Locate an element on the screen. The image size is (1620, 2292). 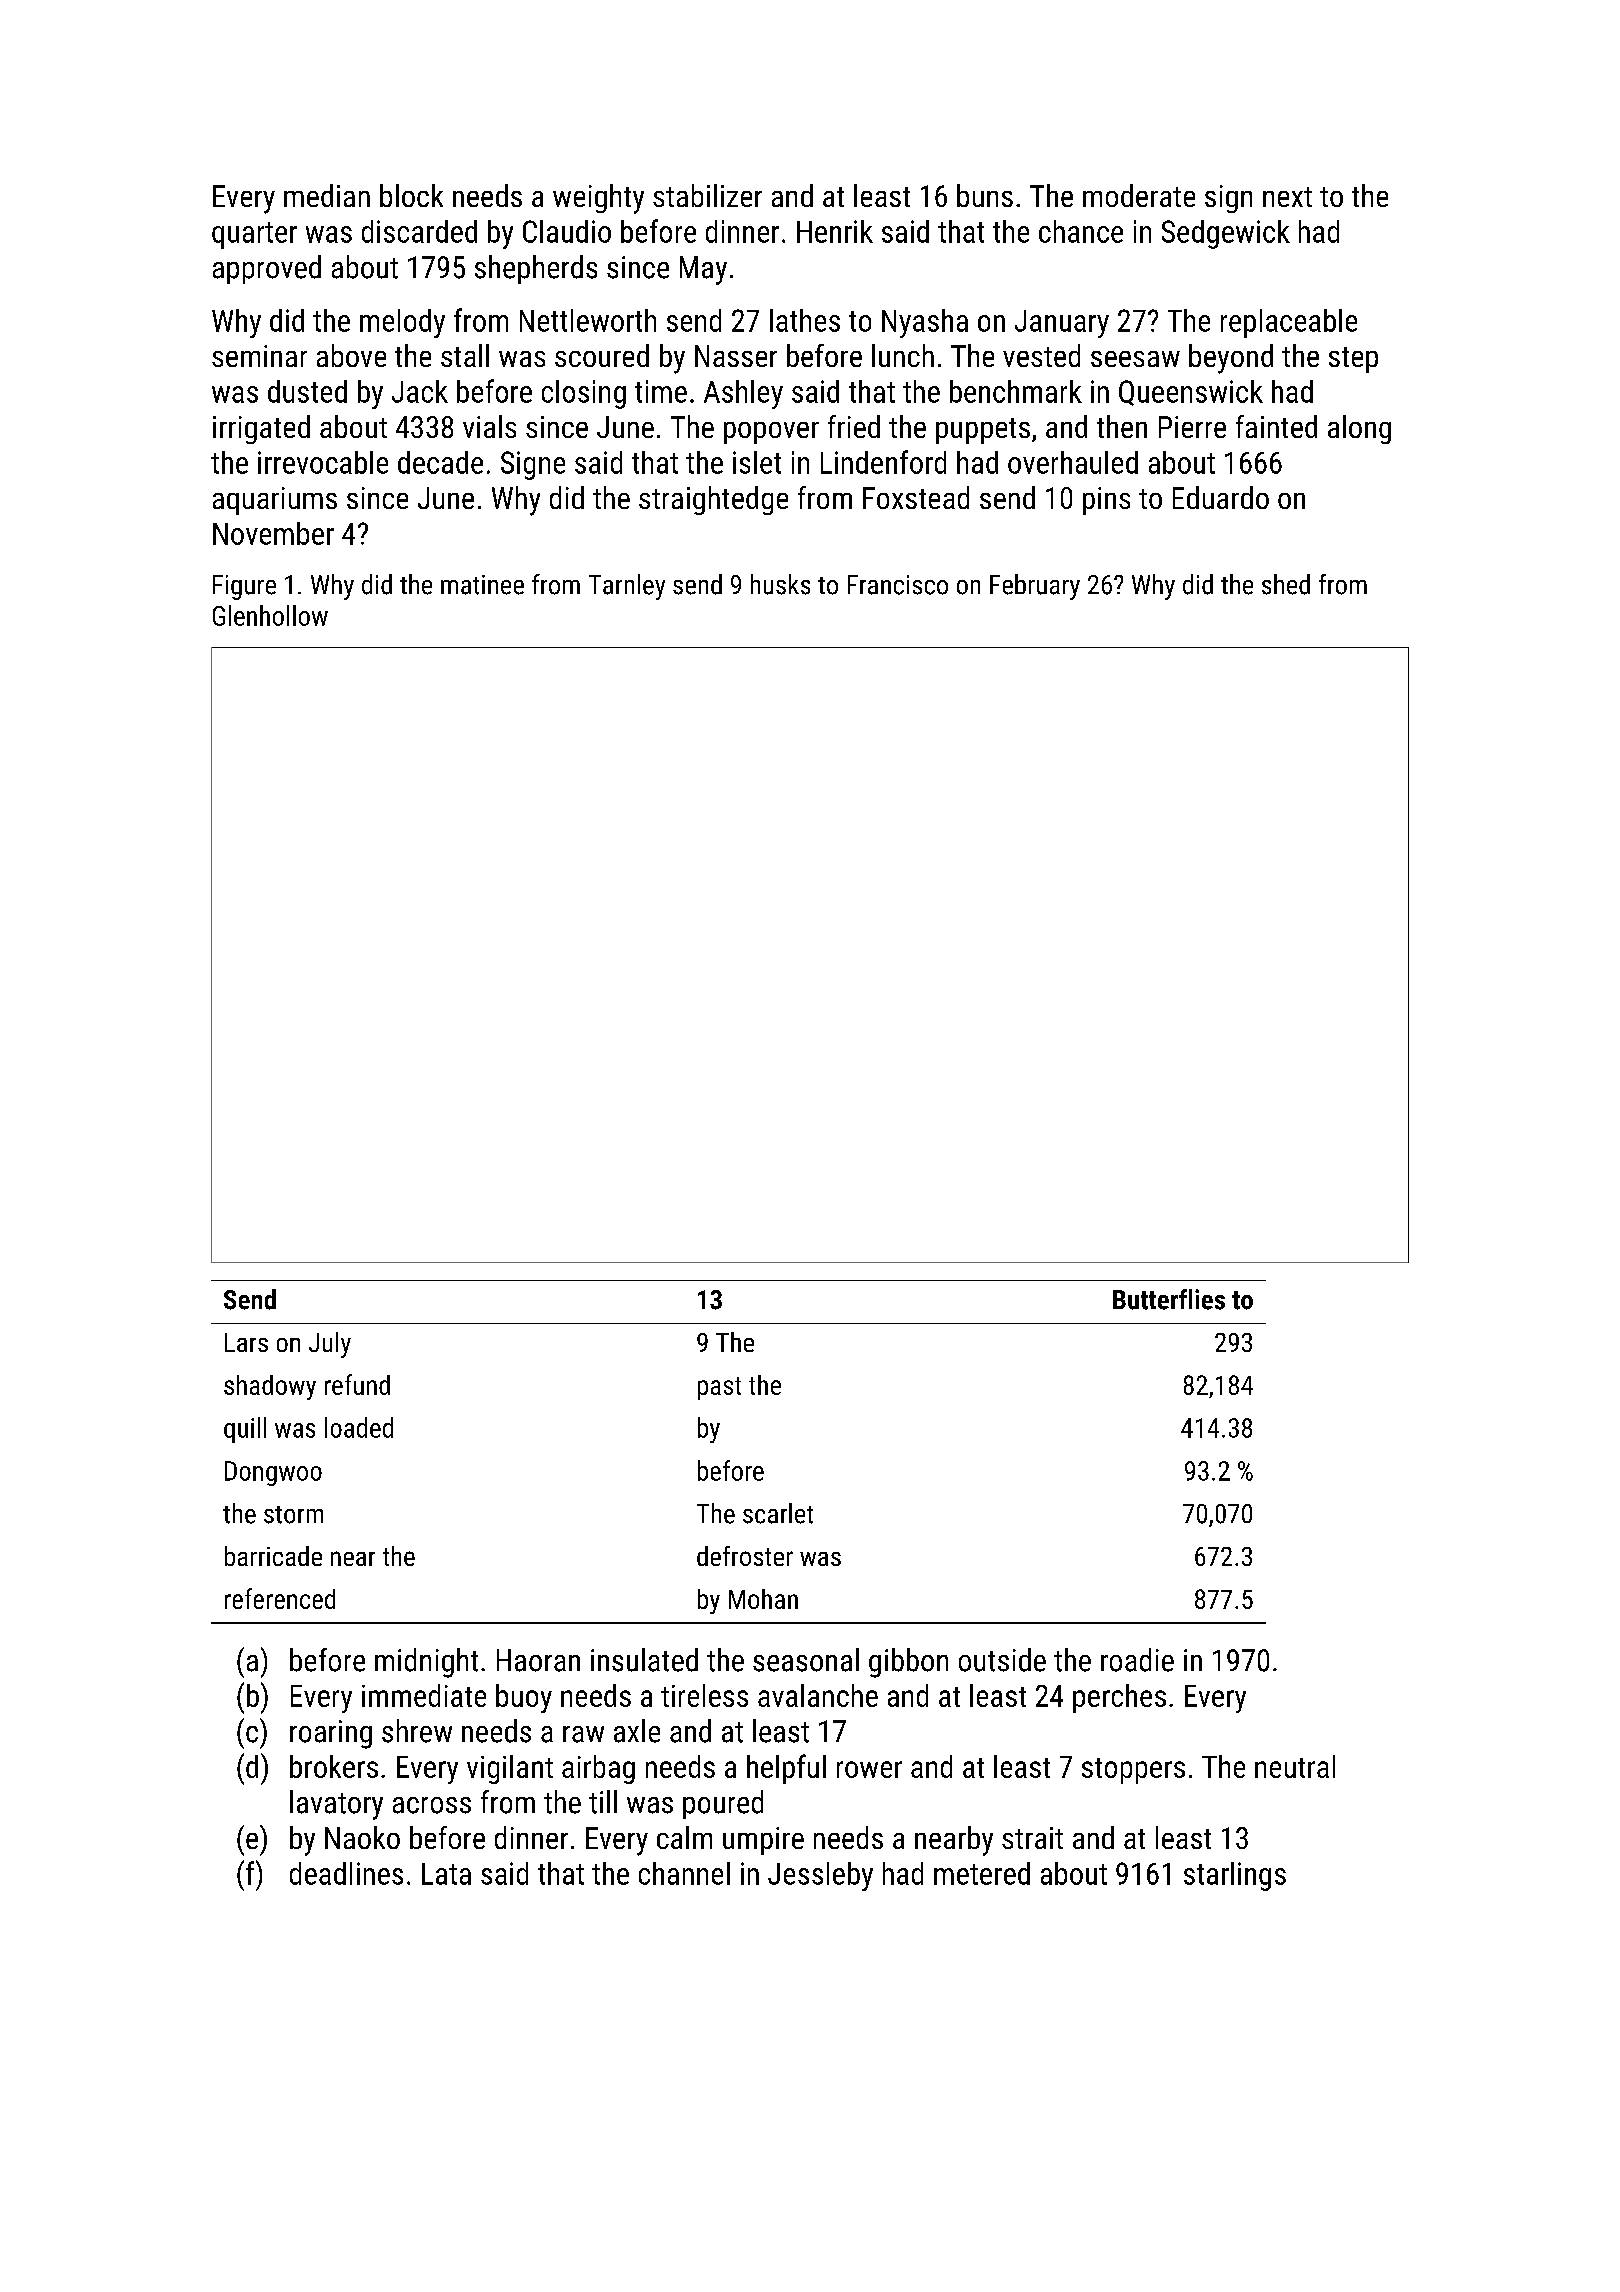
roadie is located at coordinates (1137, 1660).
